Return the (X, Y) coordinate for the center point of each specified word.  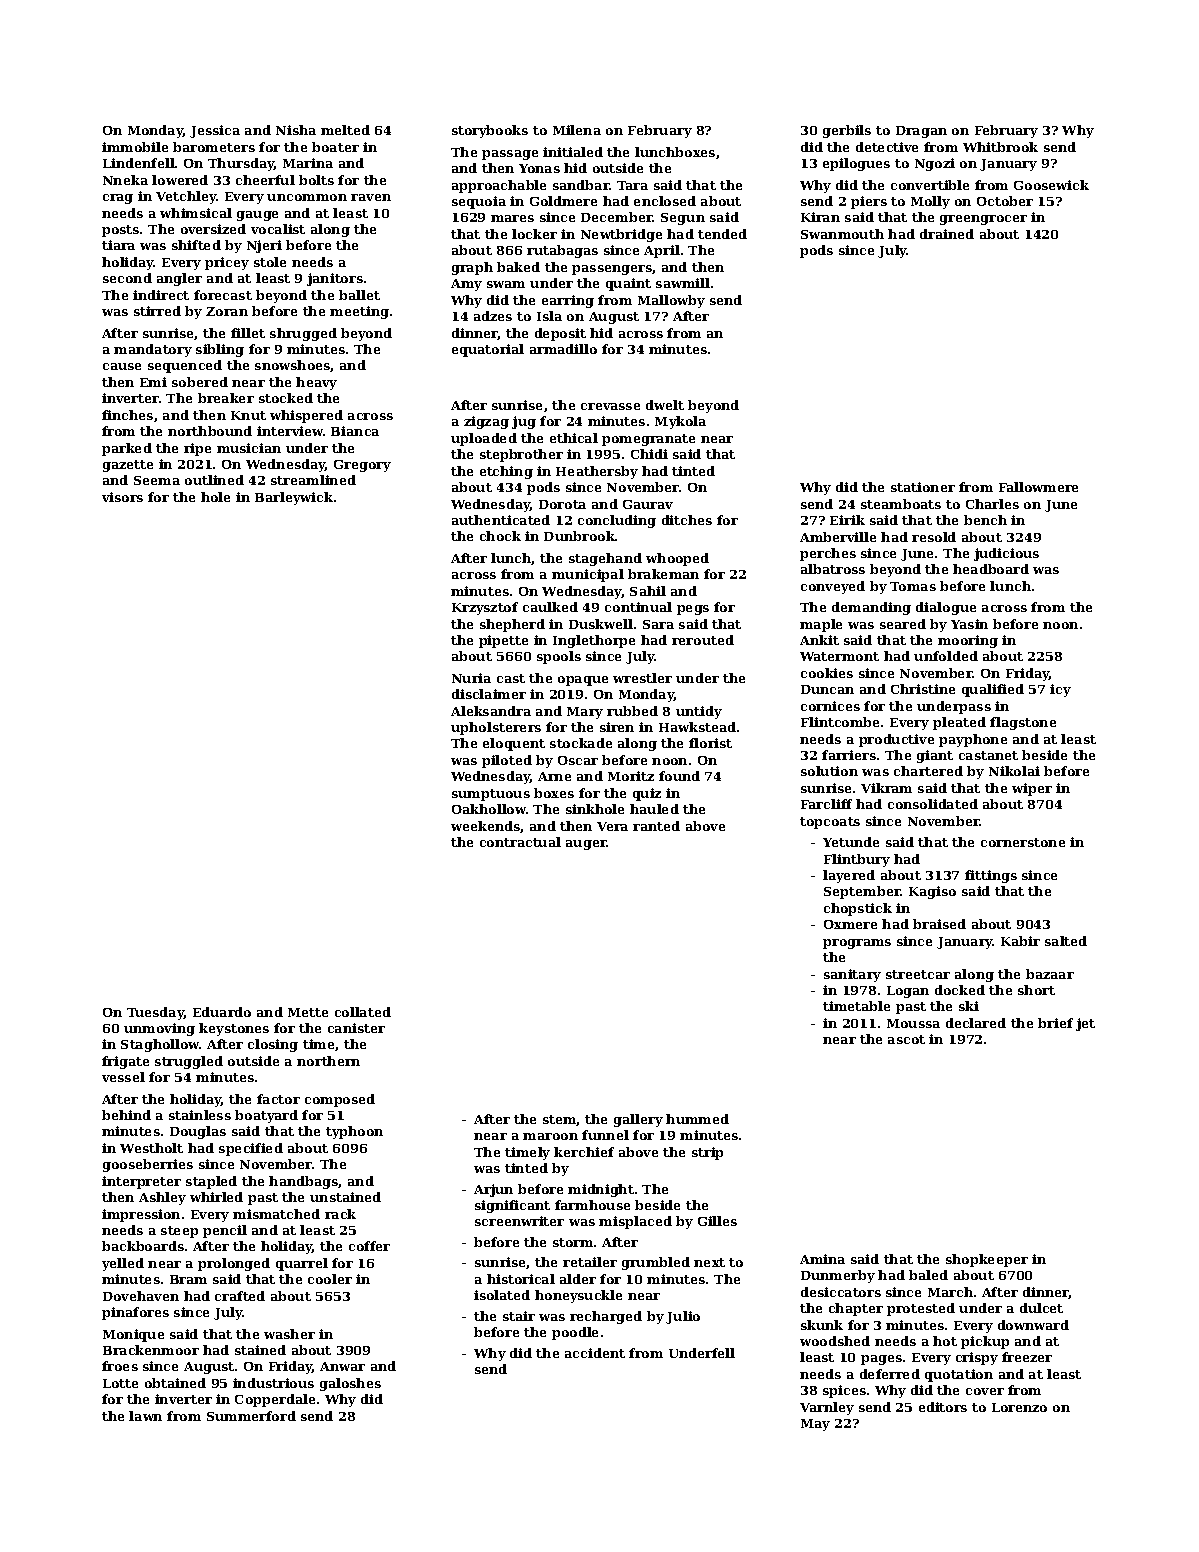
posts (120, 231)
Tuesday (155, 1013)
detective (887, 147)
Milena (577, 130)
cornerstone (1023, 842)
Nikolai (1014, 771)
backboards (143, 1246)
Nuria (471, 678)
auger (586, 845)
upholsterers (496, 728)
